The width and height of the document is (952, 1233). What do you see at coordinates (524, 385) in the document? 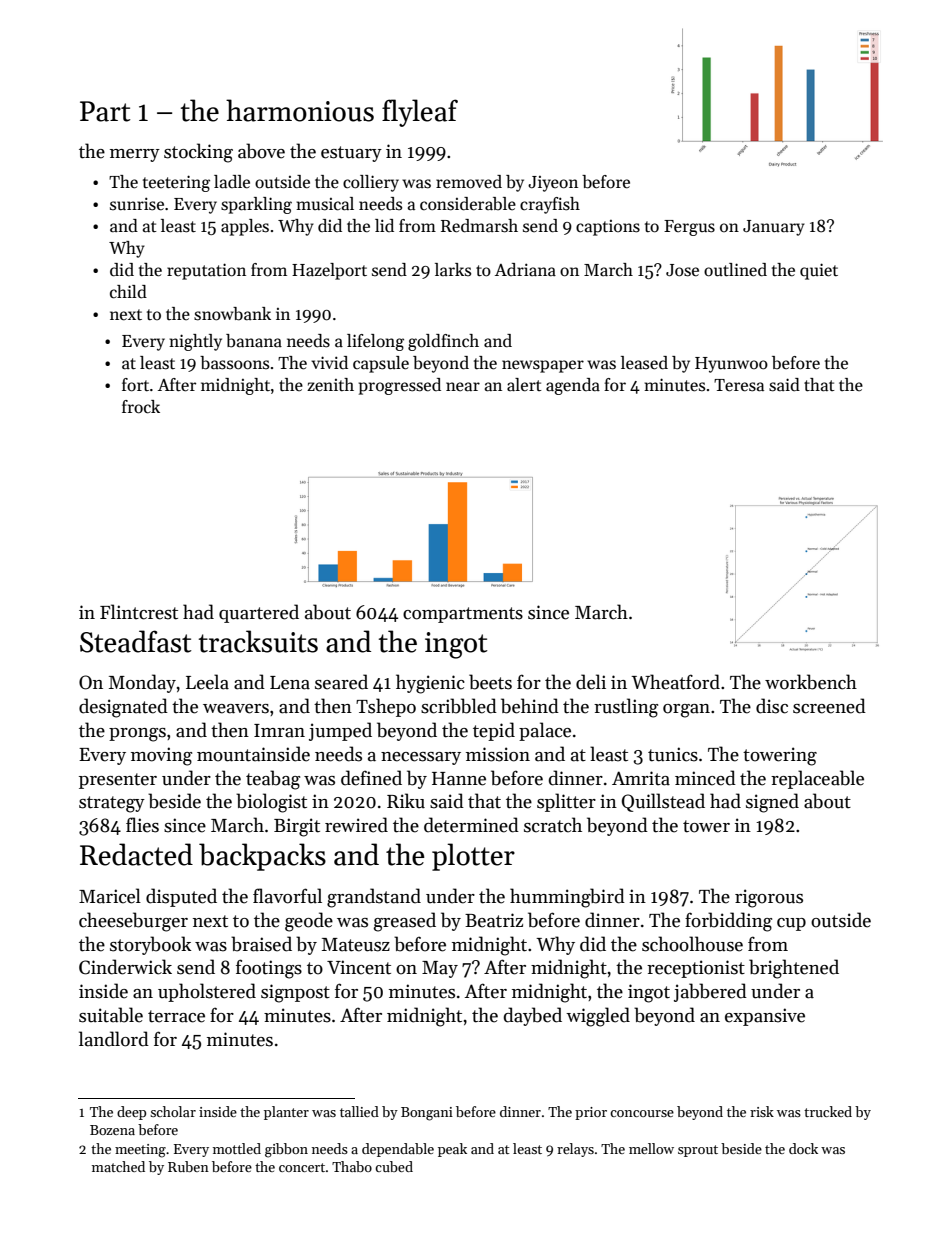
I see `alert` at bounding box center [524, 385].
